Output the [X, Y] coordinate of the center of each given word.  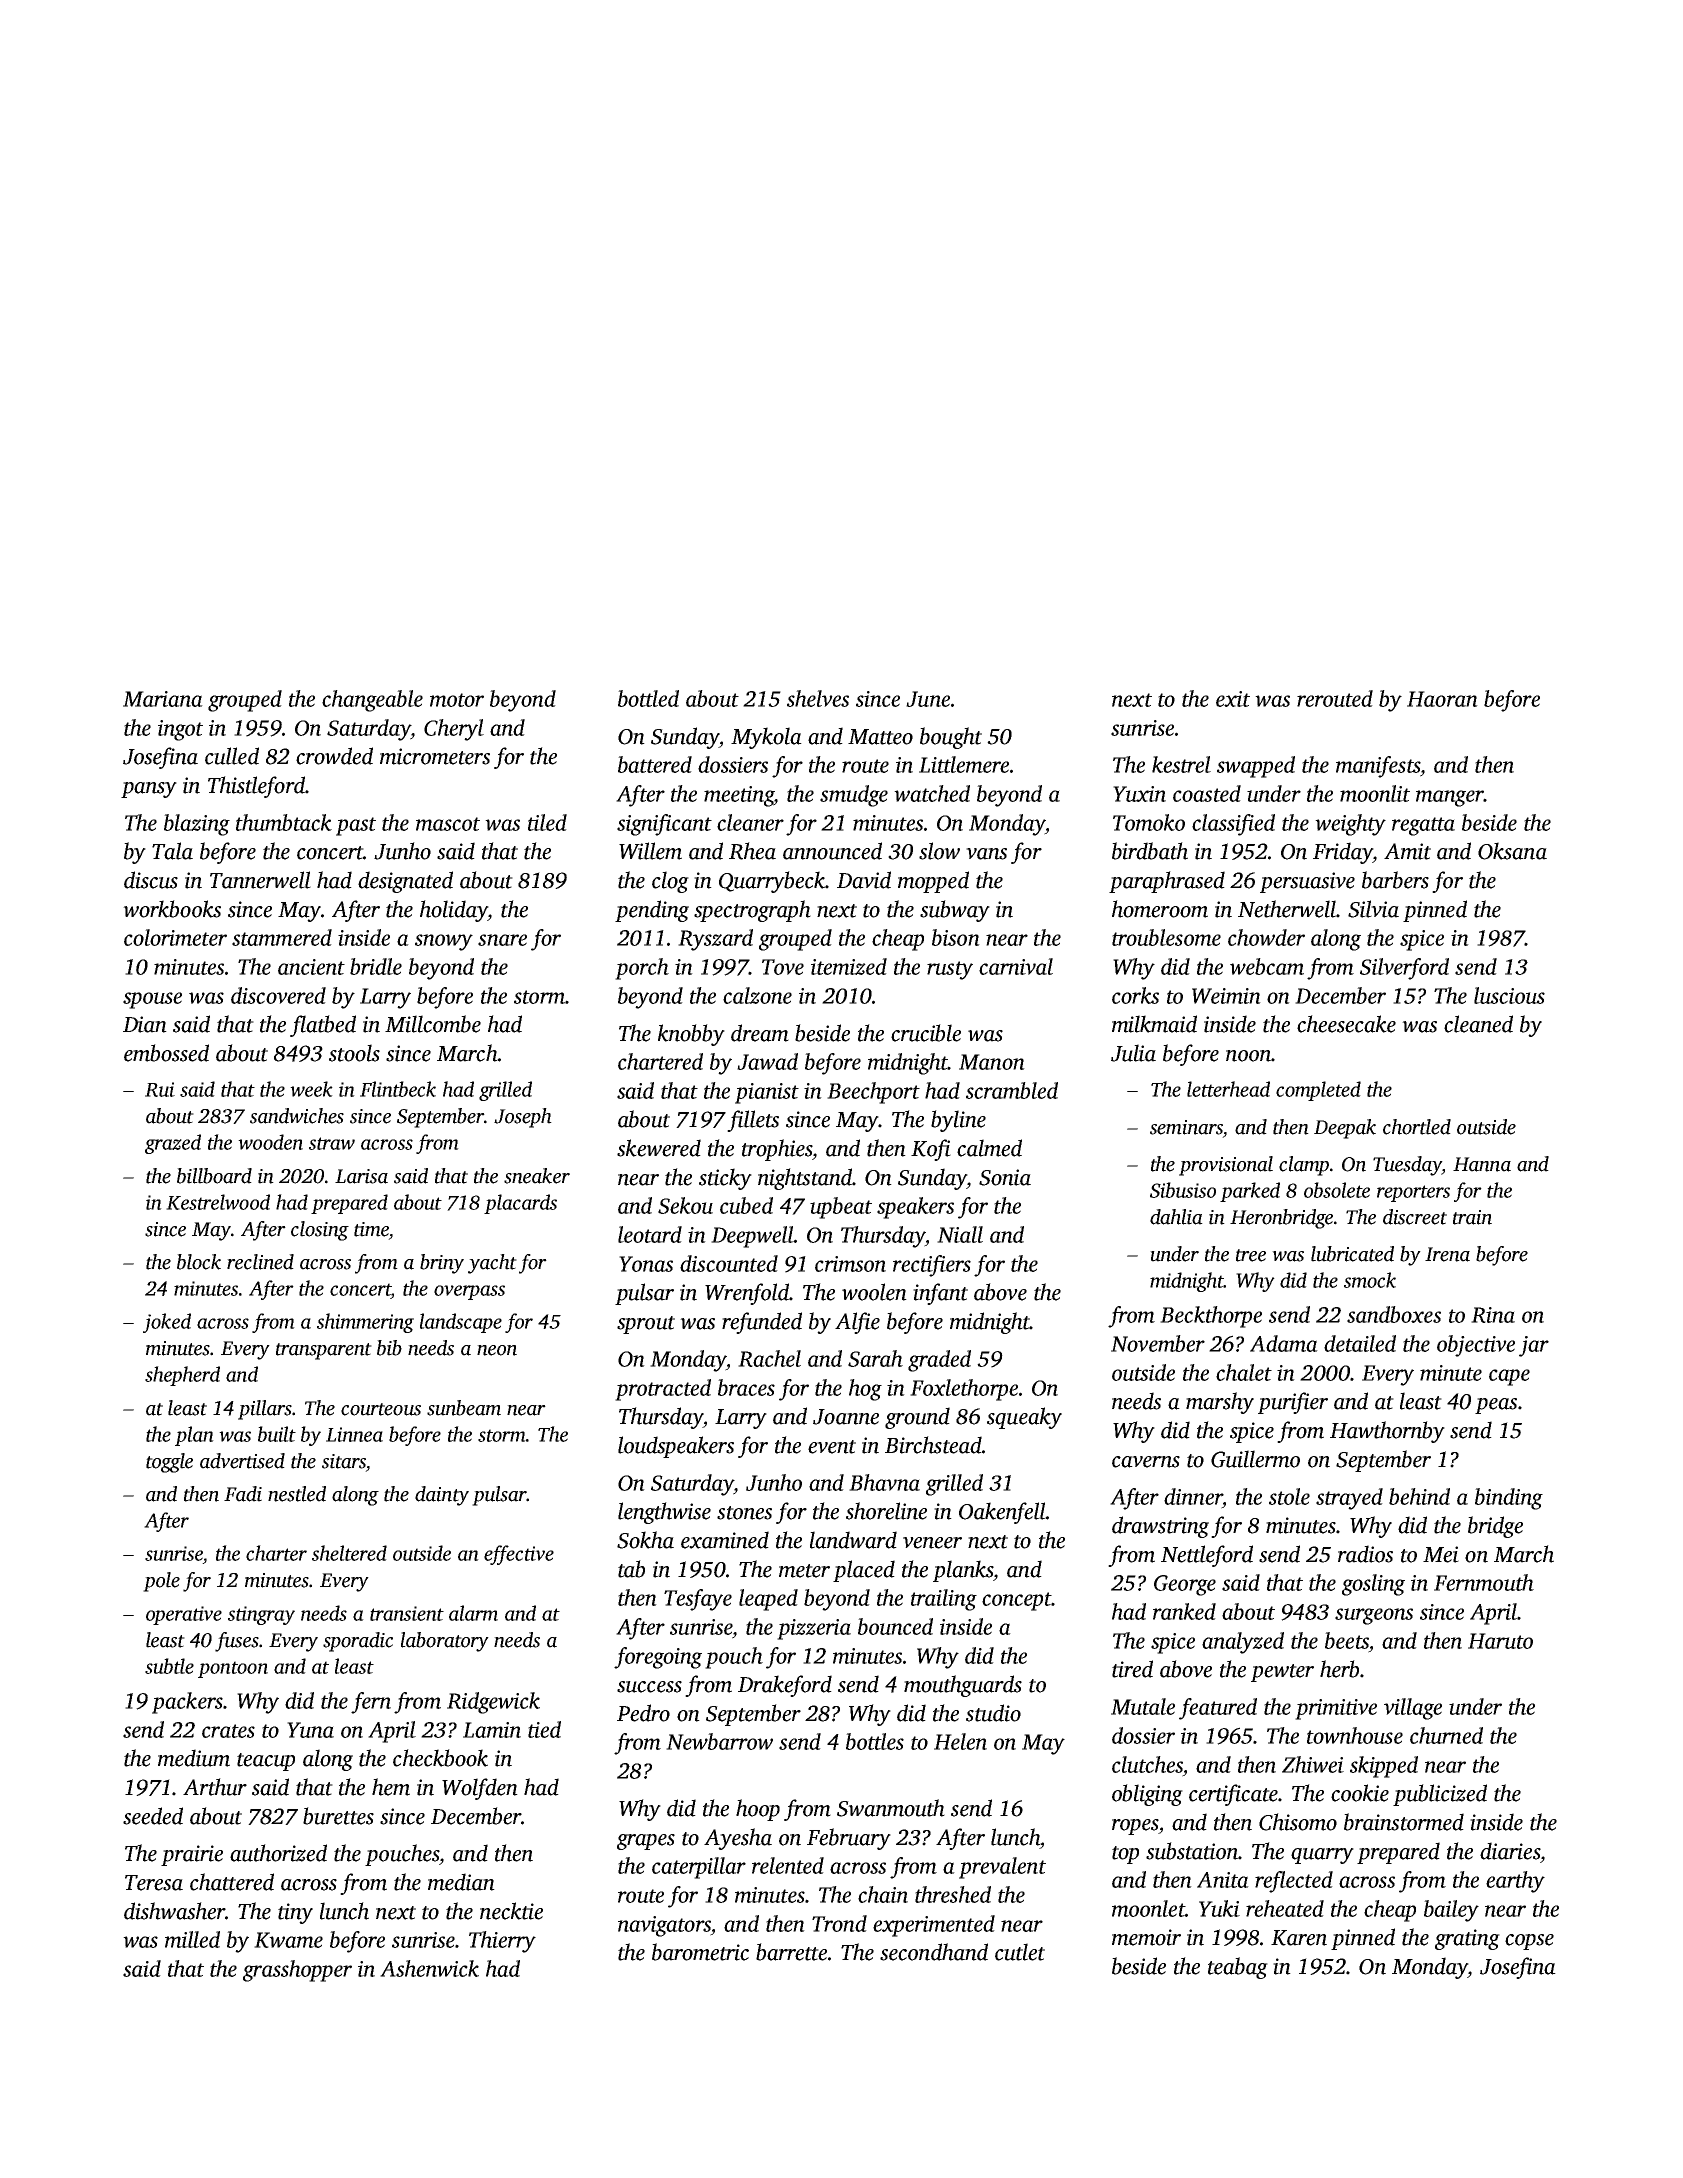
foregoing [658, 1658]
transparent [324, 1351]
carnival [1016, 966]
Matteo [880, 737]
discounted [729, 1263]
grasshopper [297, 1971]
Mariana [163, 699]
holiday [454, 911]
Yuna [310, 1730]
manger [1450, 798]
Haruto [1500, 1641]
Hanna [1482, 1164]
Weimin [1226, 996]
